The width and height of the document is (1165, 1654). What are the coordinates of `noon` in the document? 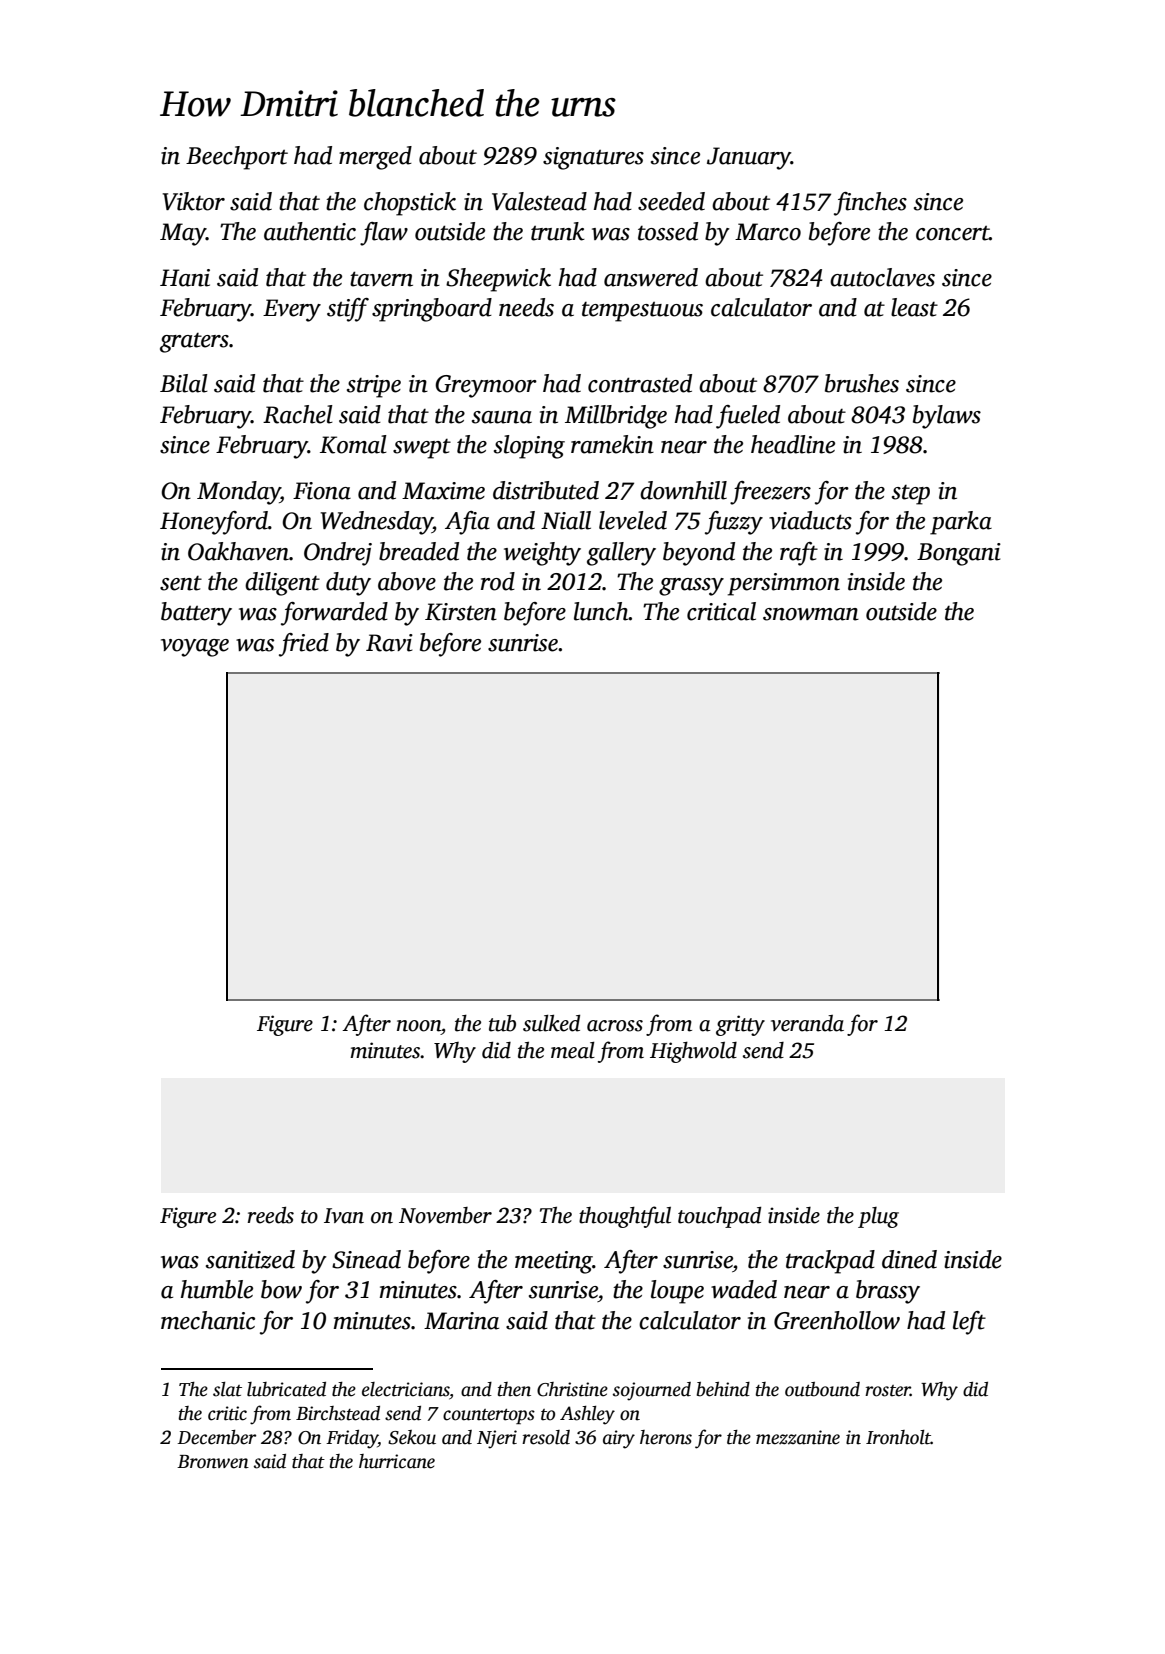 It's located at (419, 1026).
